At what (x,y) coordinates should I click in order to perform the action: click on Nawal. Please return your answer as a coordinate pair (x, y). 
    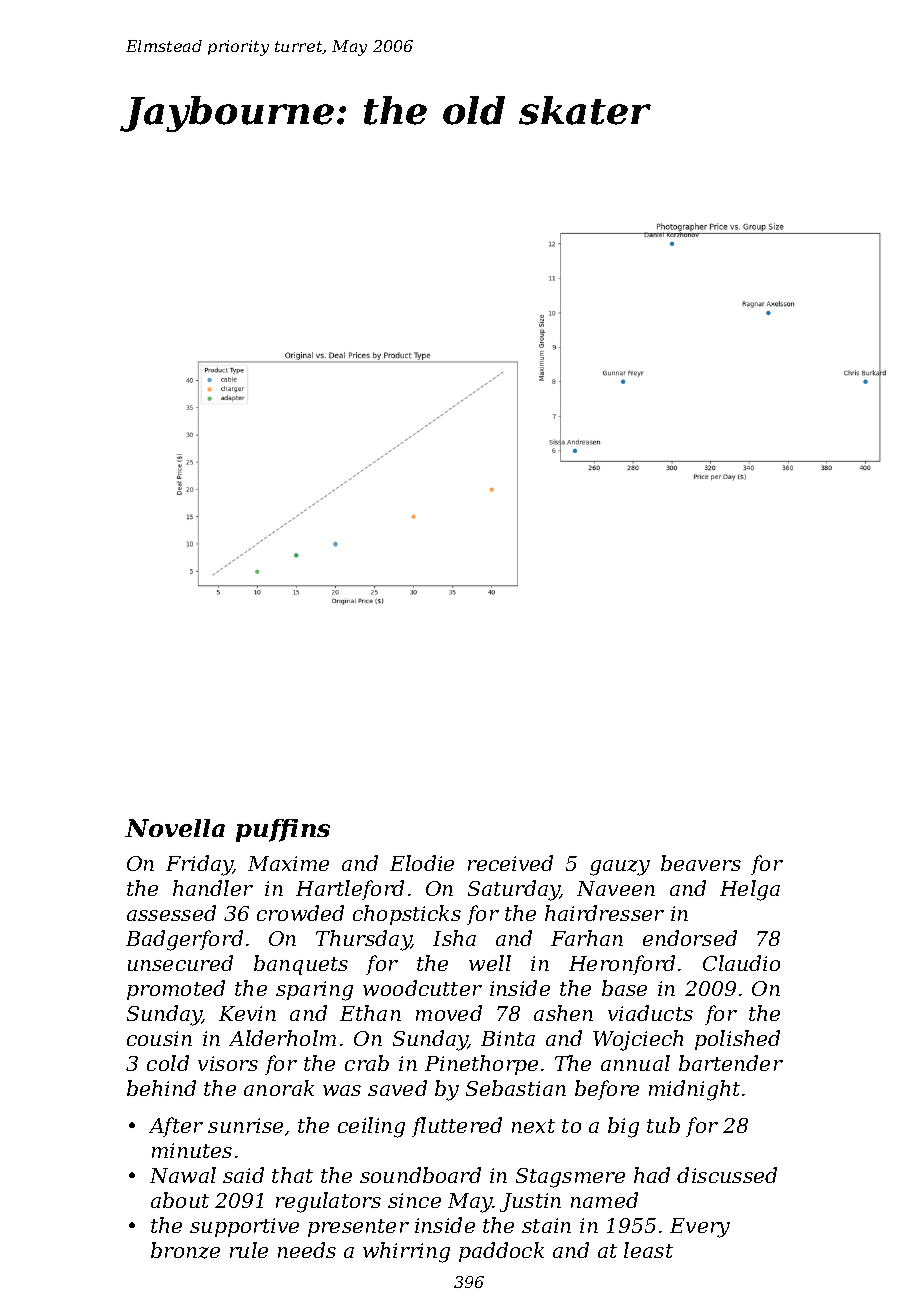
    Looking at the image, I should click on (183, 1175).
